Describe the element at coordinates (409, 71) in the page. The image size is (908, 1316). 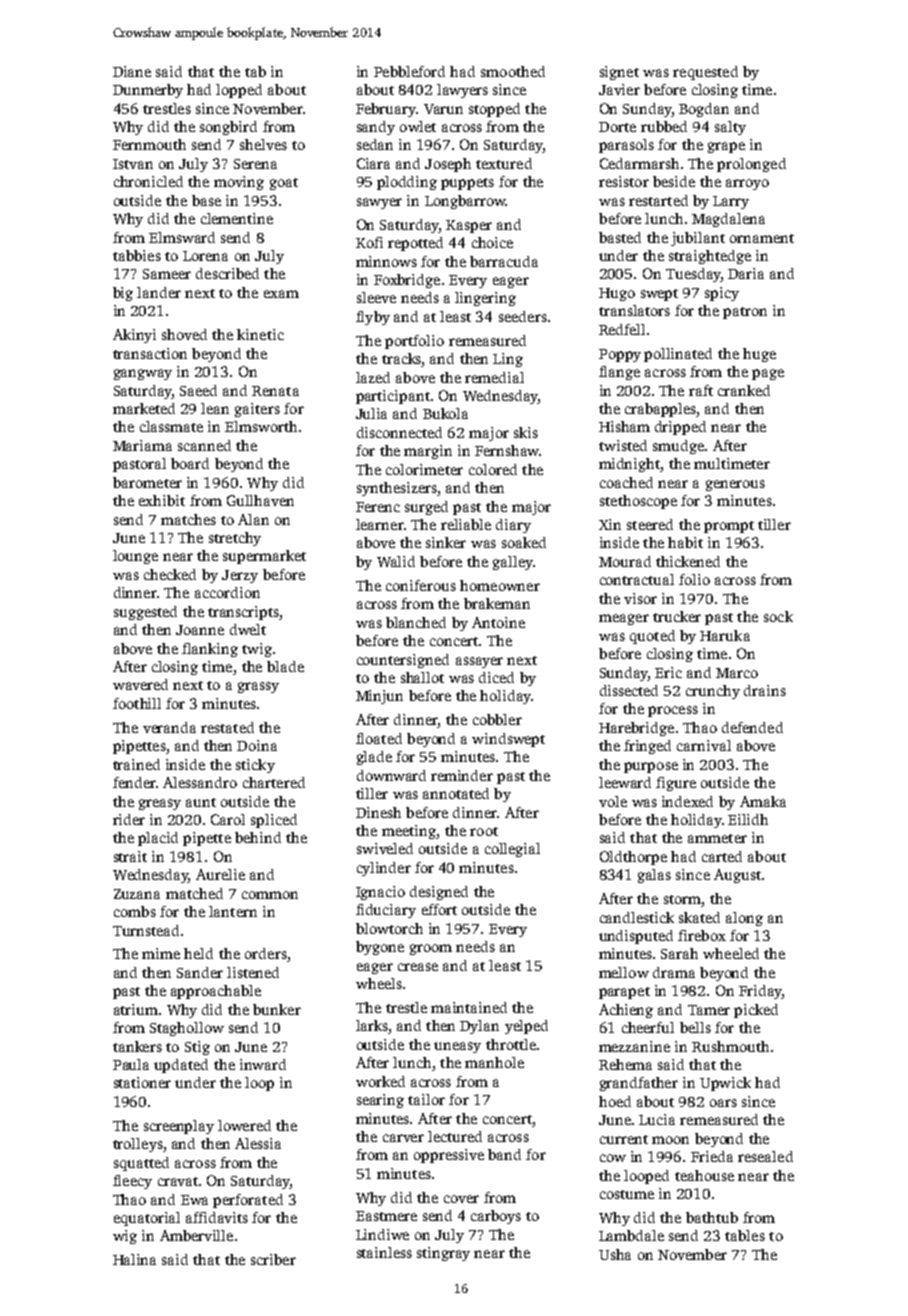
I see `Pebbleford` at that location.
